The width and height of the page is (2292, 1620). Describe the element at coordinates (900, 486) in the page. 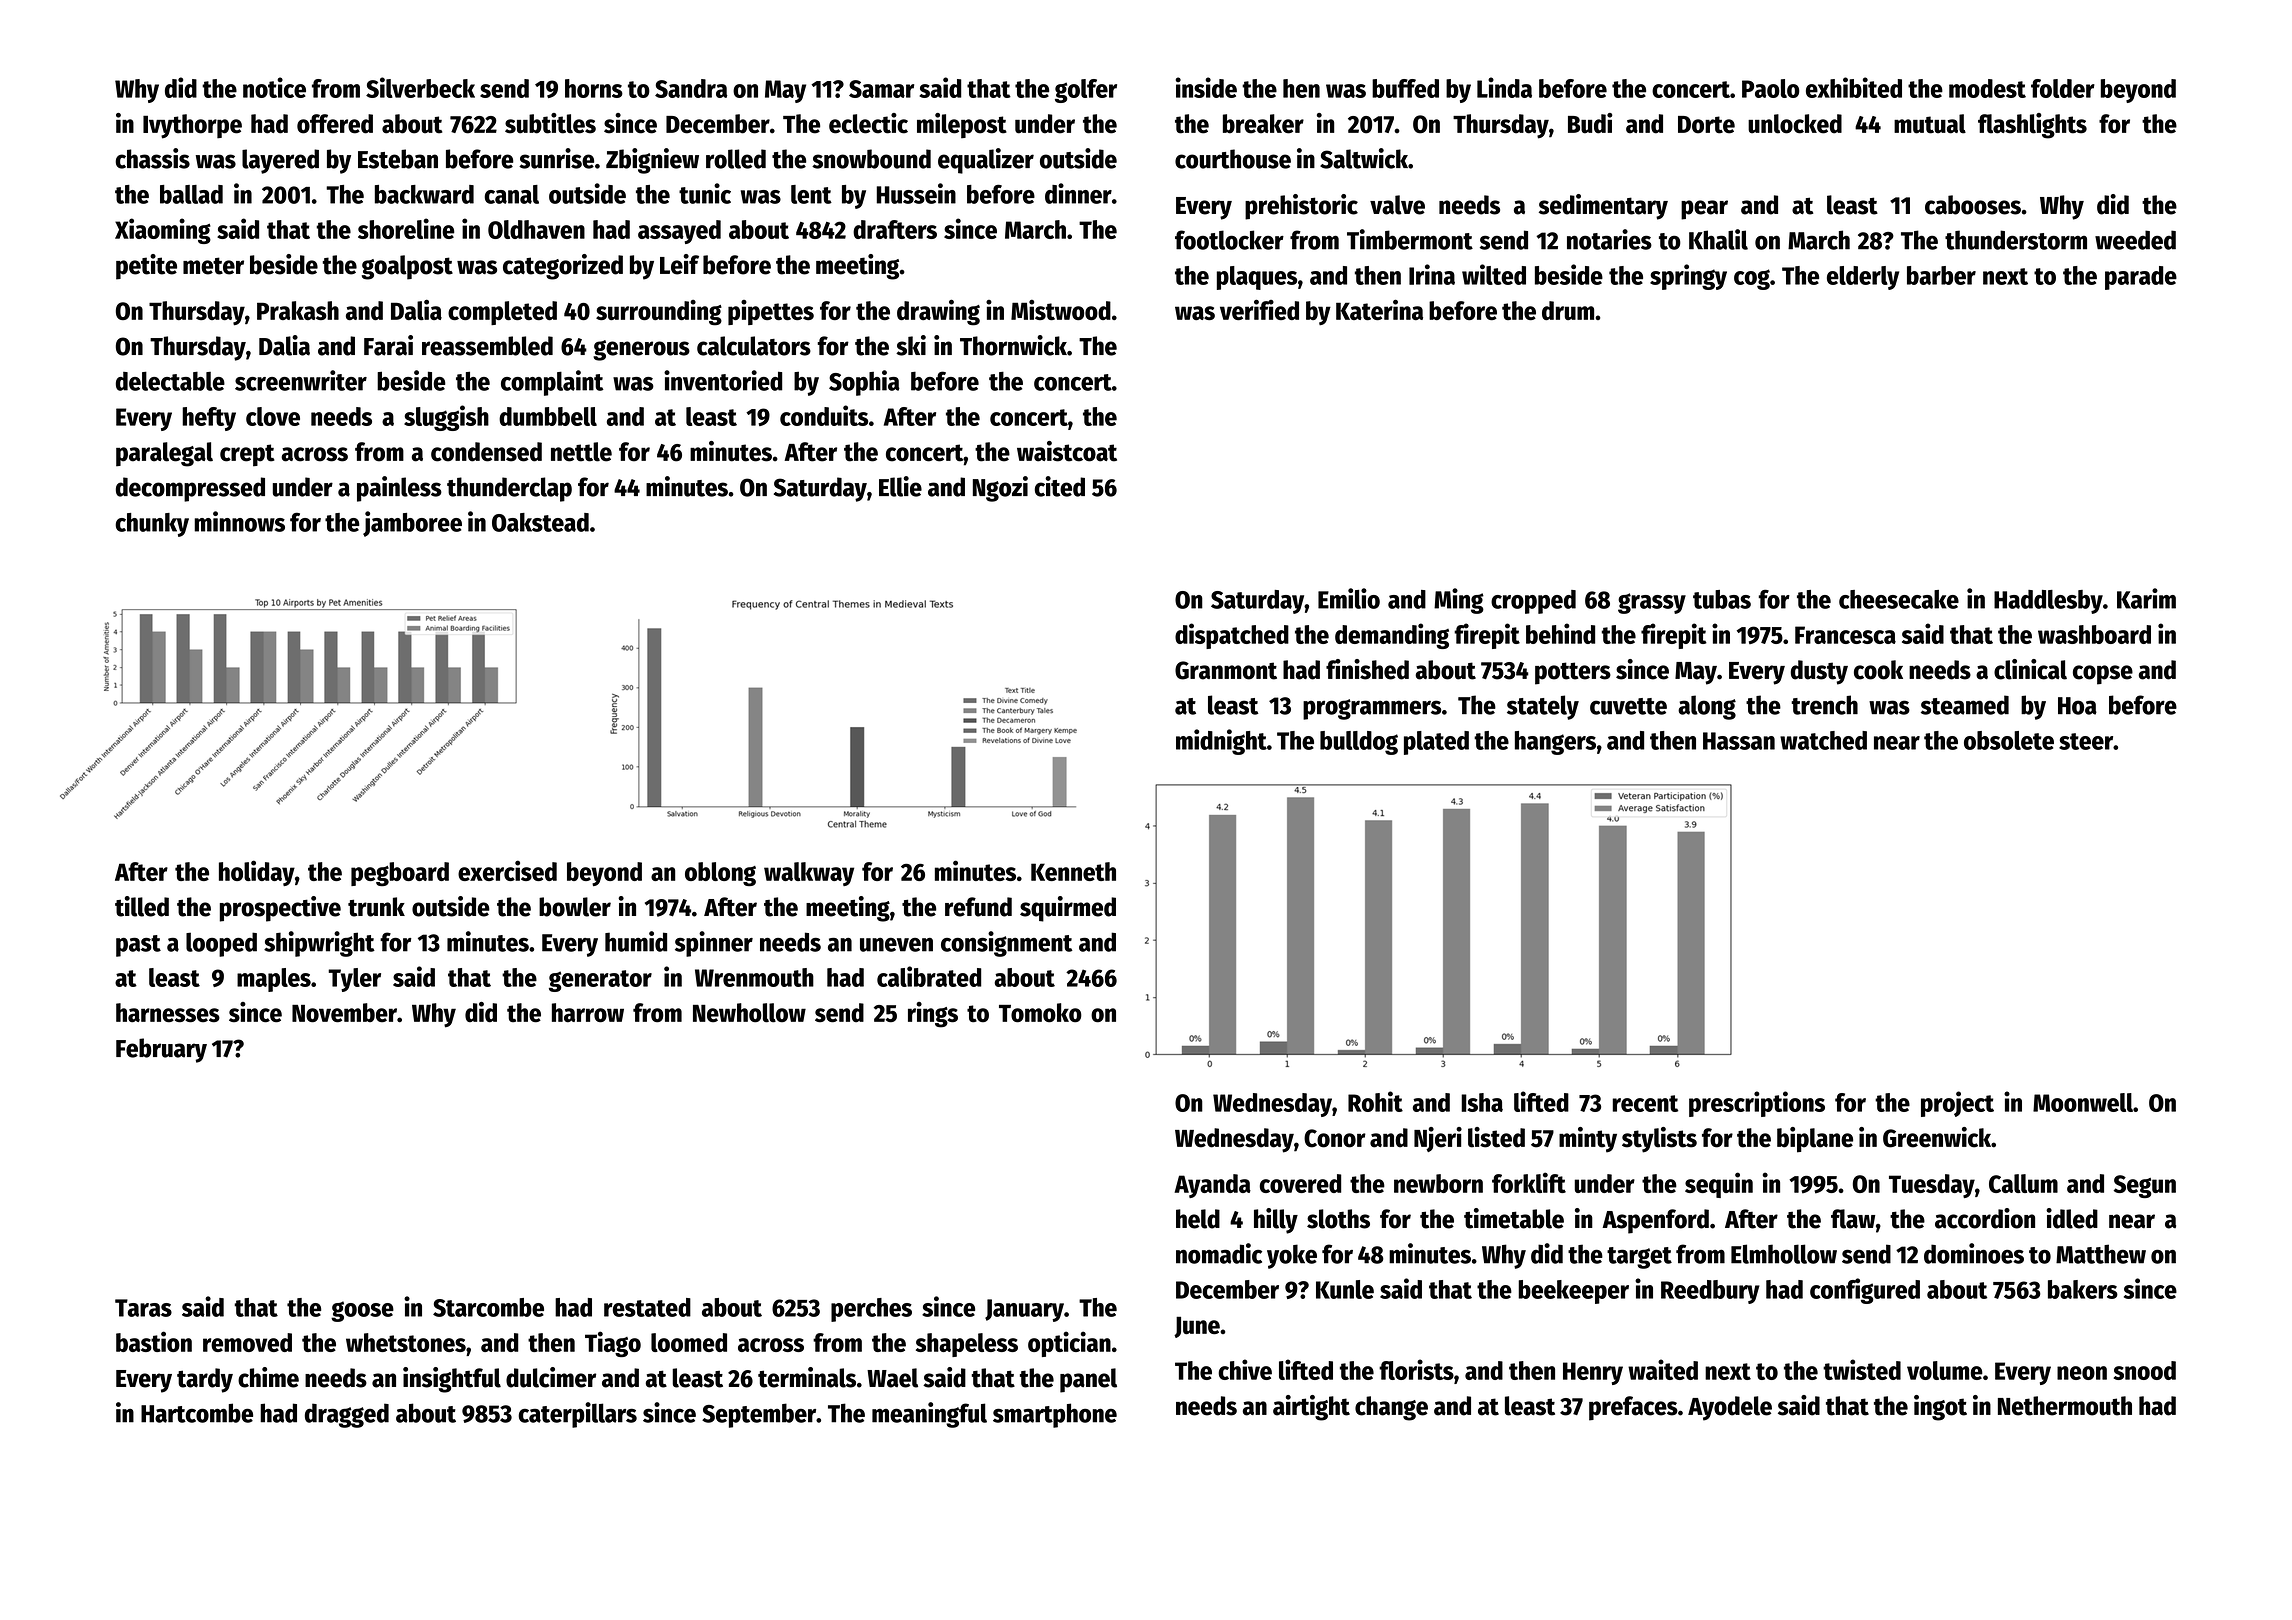

I see `Ellie` at that location.
